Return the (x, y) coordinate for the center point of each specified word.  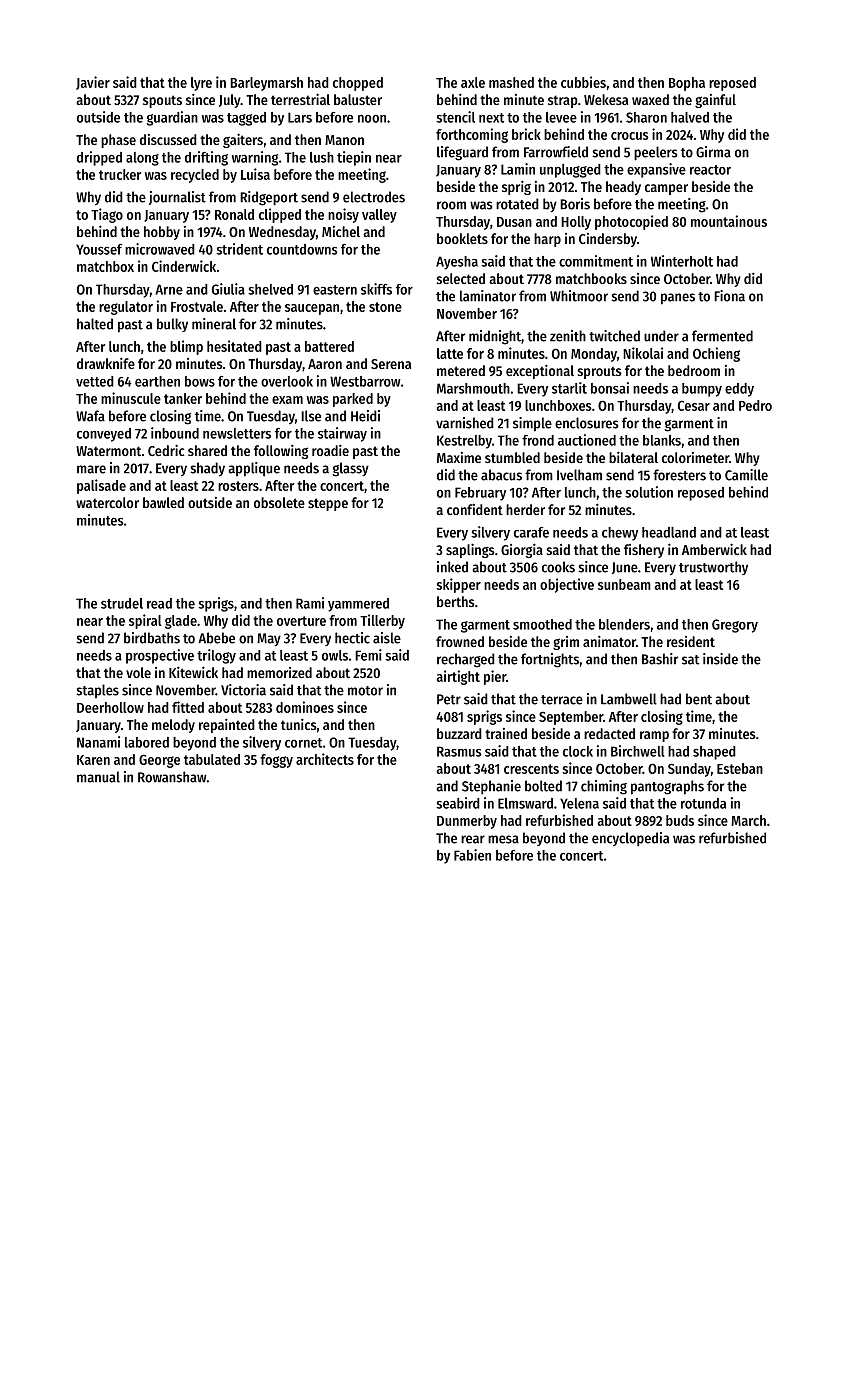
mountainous (729, 221)
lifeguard (462, 153)
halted (95, 324)
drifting (206, 158)
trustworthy (713, 568)
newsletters (237, 433)
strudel (122, 603)
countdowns (302, 249)
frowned (460, 641)
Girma (713, 152)
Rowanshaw (172, 777)
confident (475, 509)
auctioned (587, 440)
